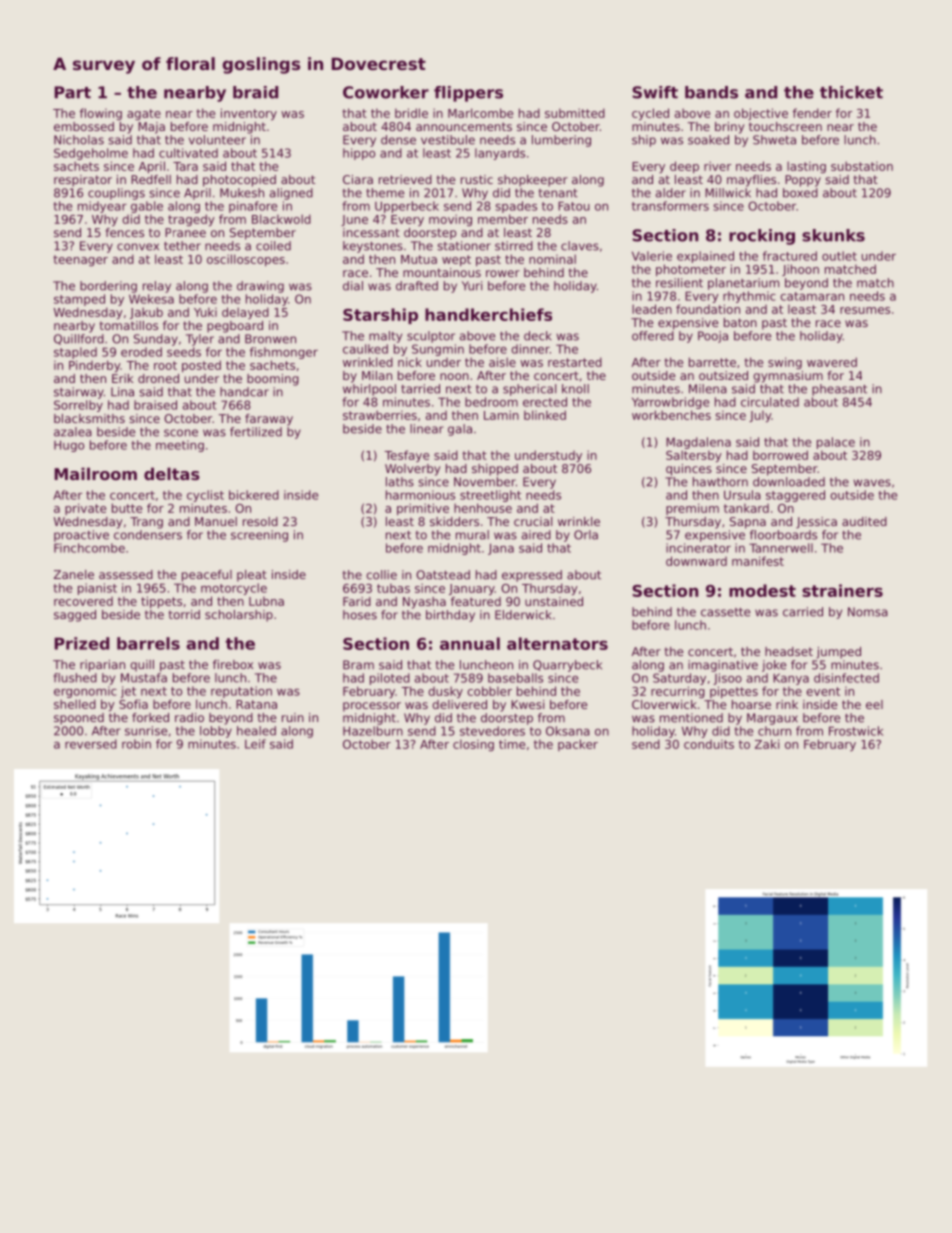 The width and height of the image is (952, 1233). I want to click on Kanya, so click(791, 679).
